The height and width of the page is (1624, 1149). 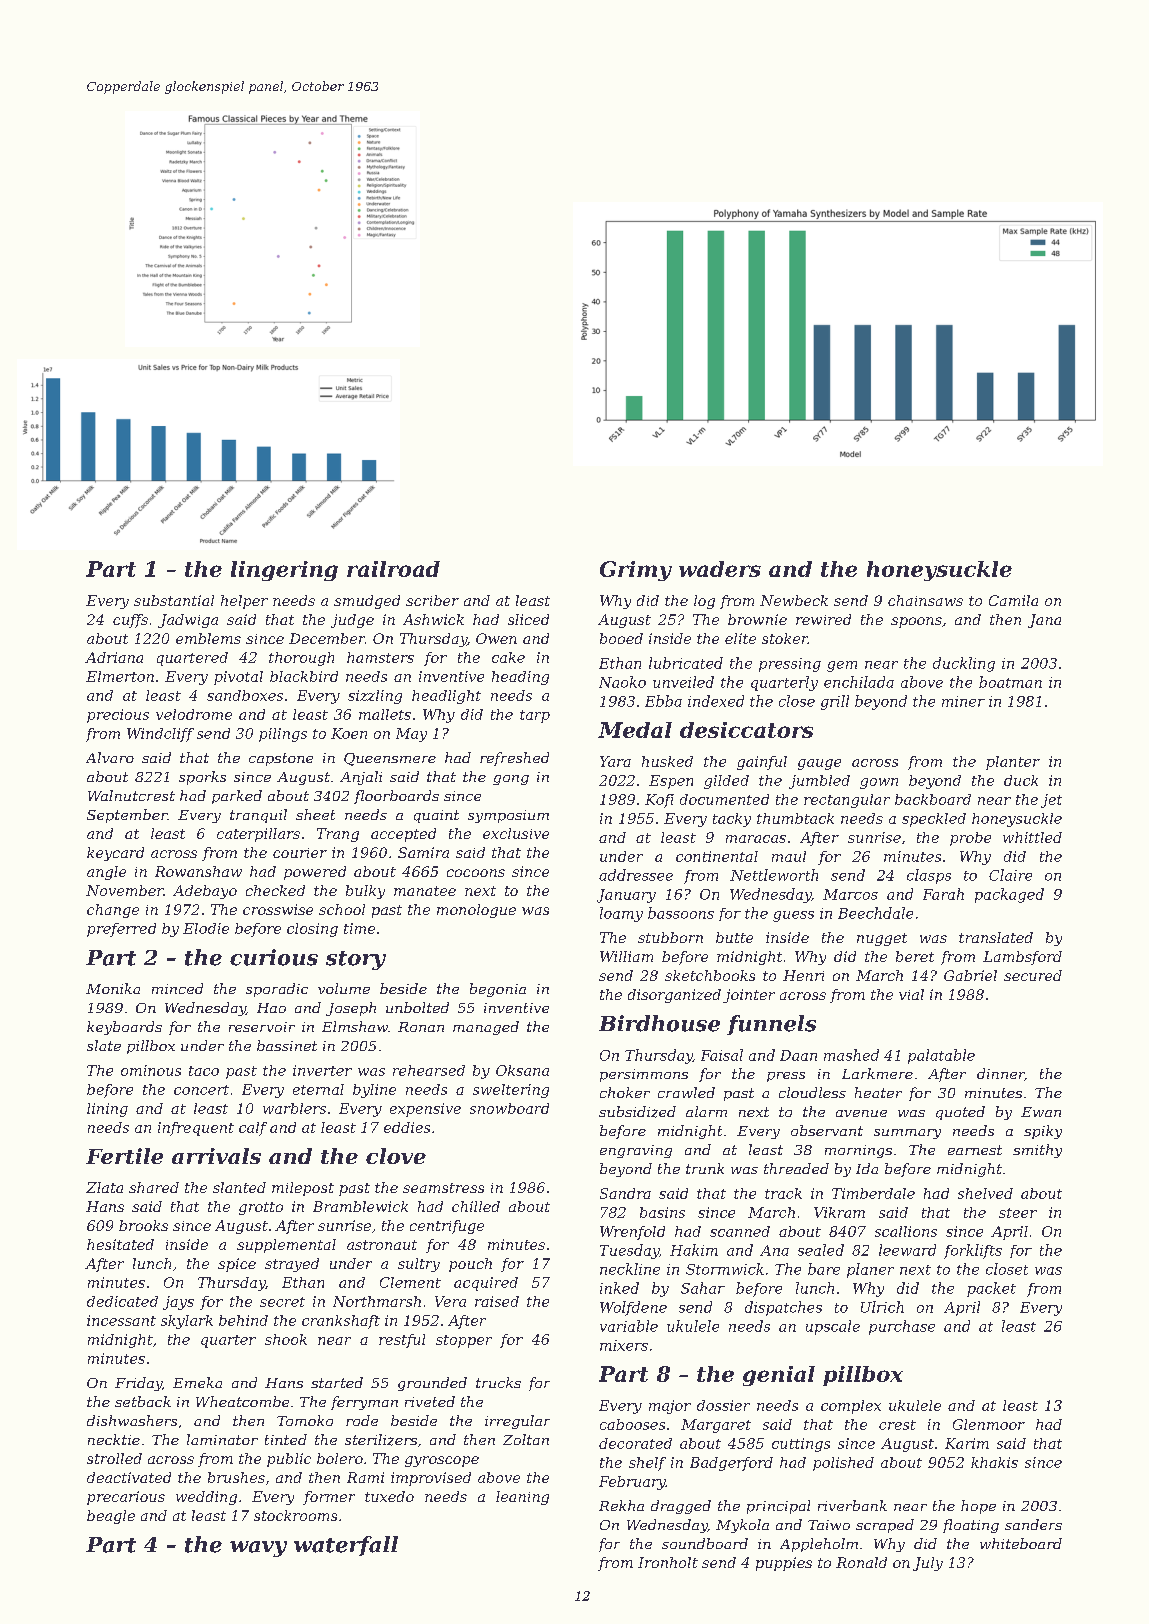 I want to click on gyroscope, so click(x=442, y=1461).
